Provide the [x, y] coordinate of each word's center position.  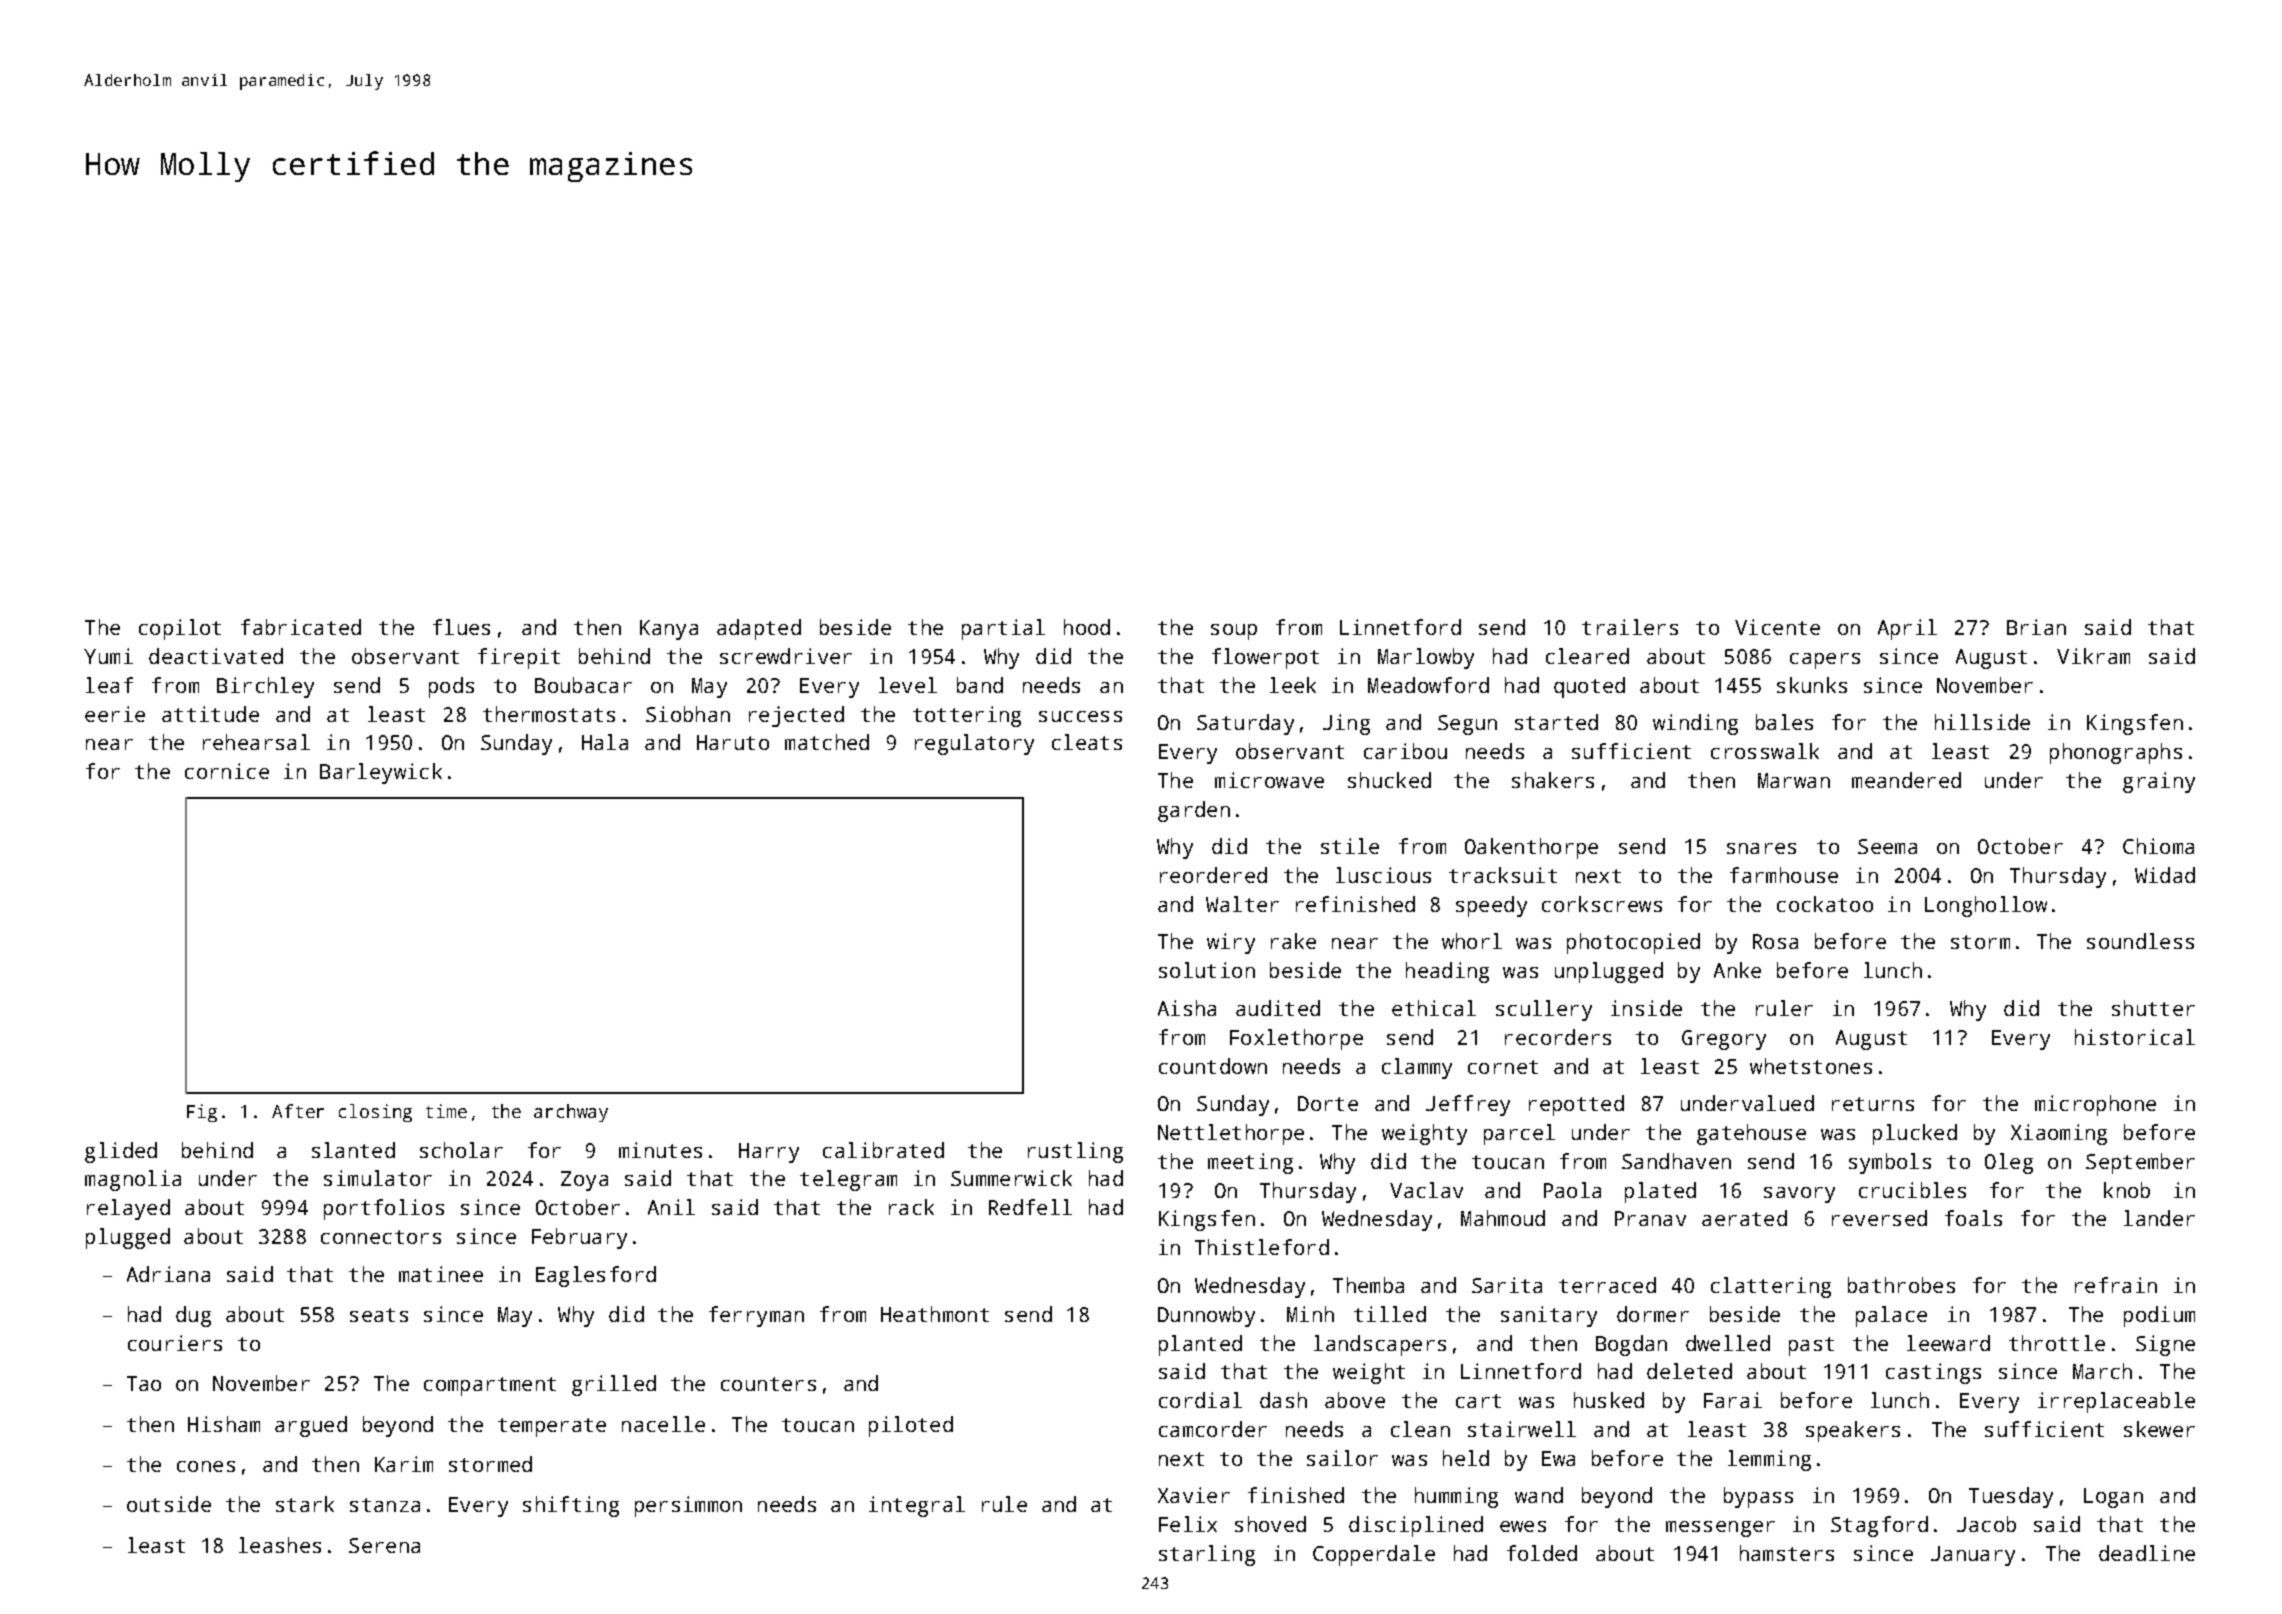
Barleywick [381, 773]
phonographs [2116, 753]
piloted [911, 1426]
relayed [128, 1209]
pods [451, 687]
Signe [2165, 1345]
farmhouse [1784, 875]
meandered [1906, 780]
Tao [144, 1383]
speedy [1491, 906]
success [1080, 716]
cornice [227, 771]
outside [169, 1504]
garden [1194, 811]
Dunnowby [1206, 1316]
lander [2159, 1218]
